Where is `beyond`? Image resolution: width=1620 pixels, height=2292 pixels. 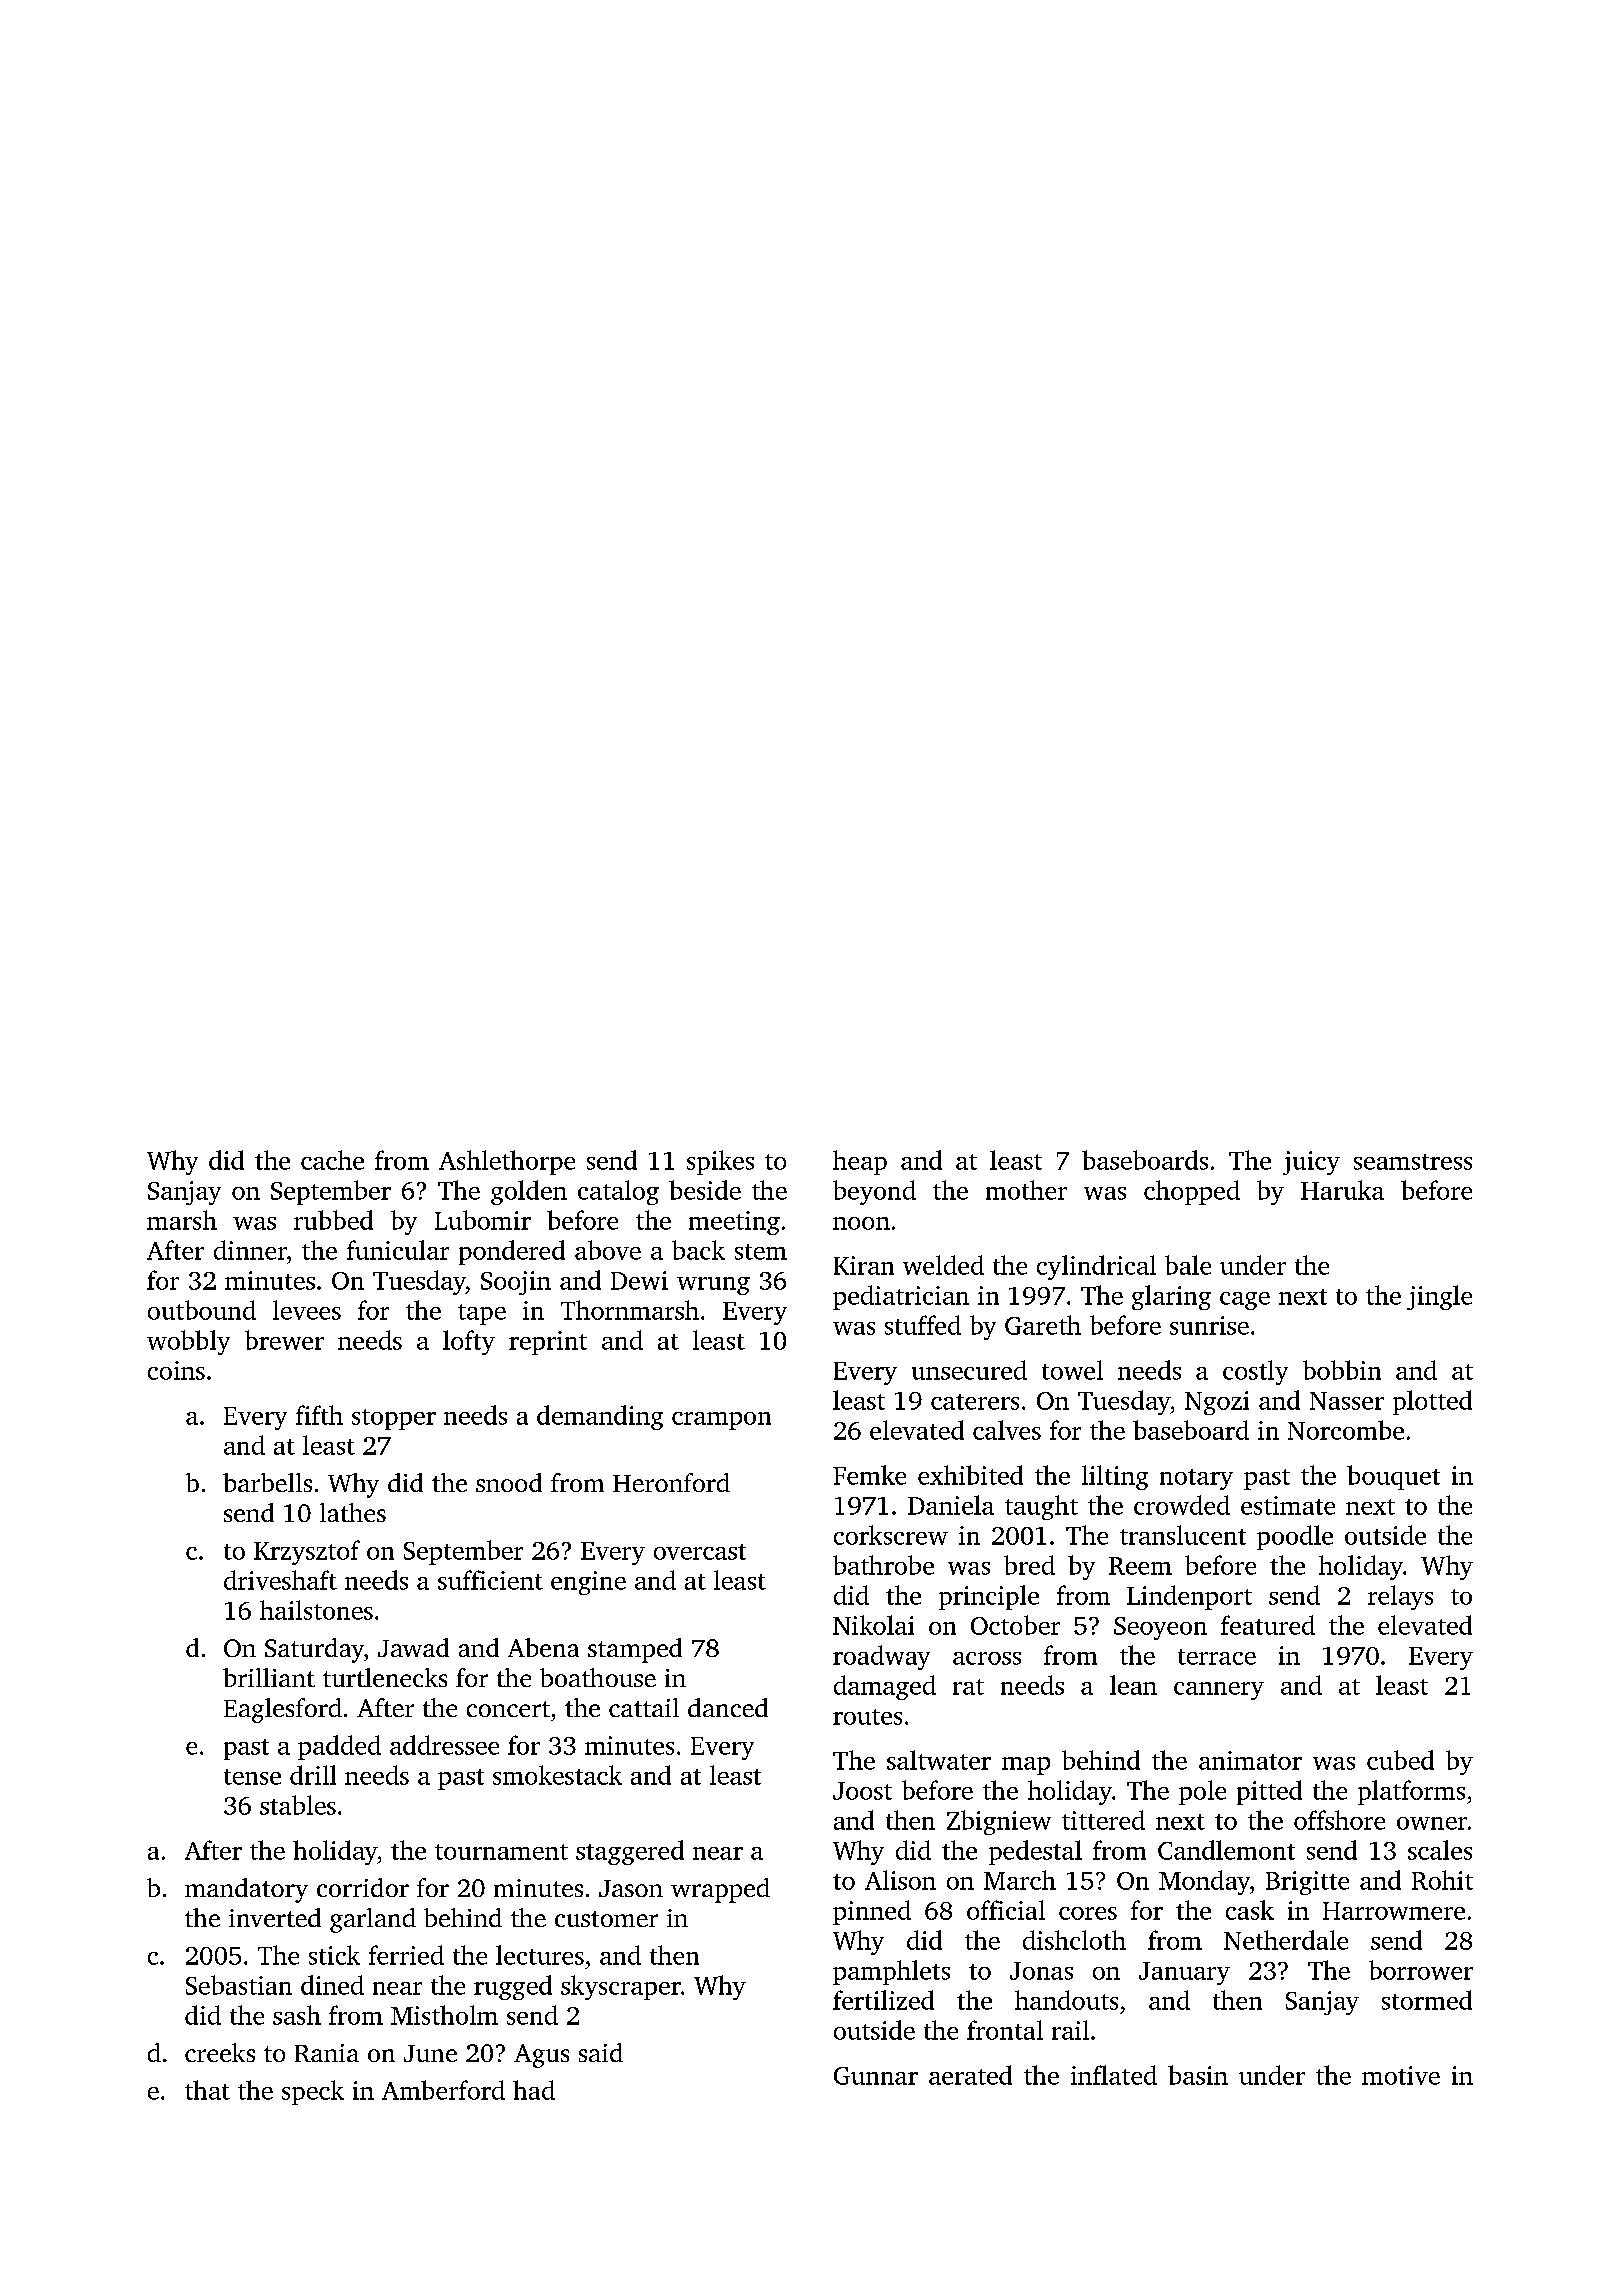
beyond is located at coordinates (874, 1192).
